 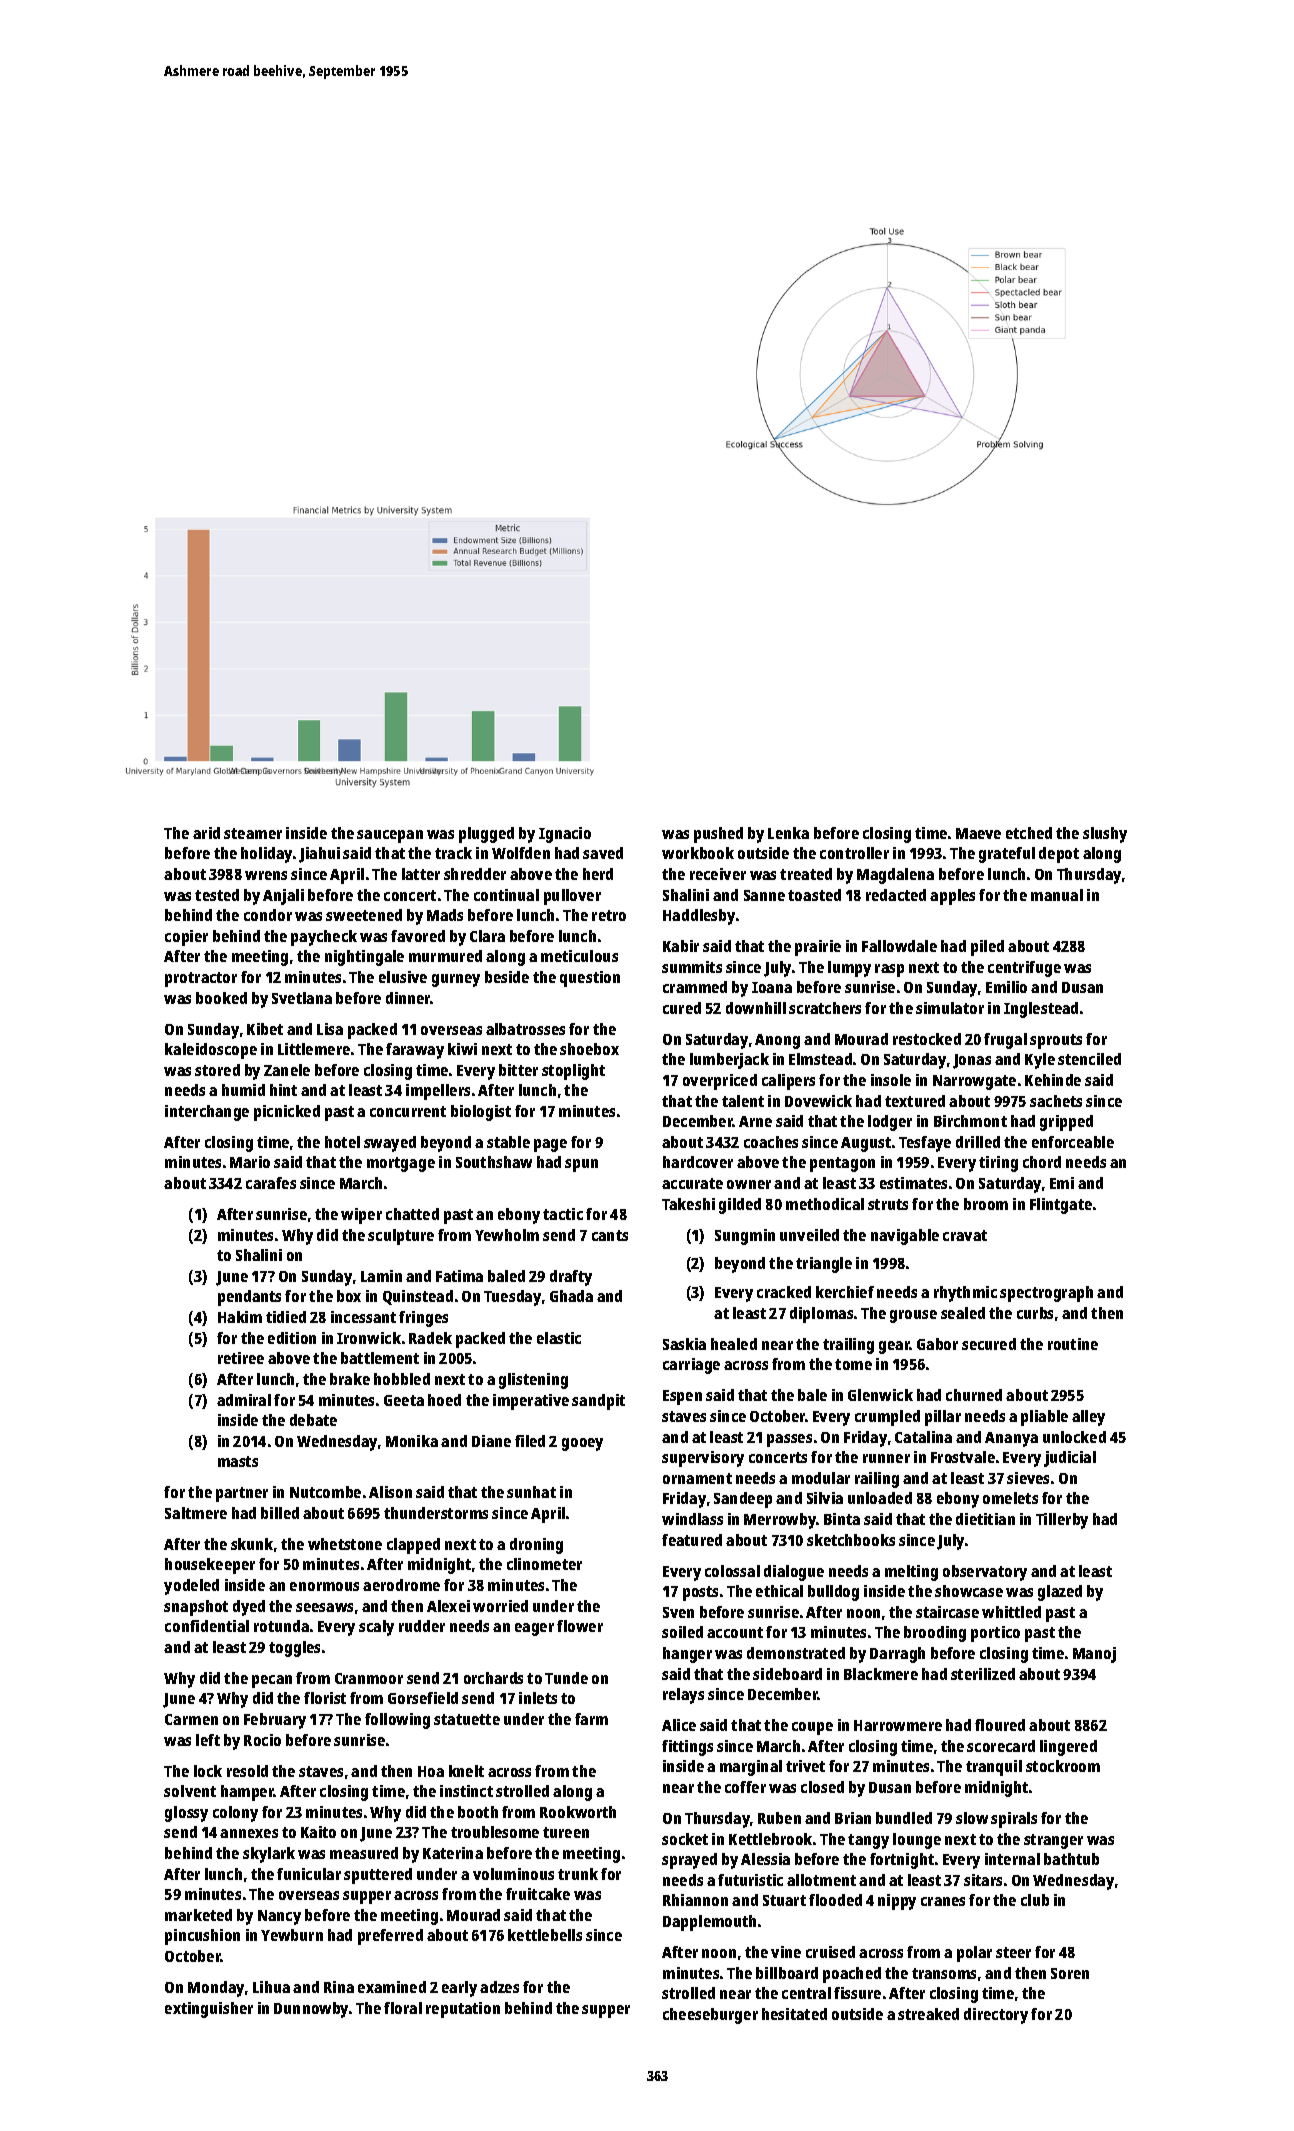 I want to click on dietitian, so click(x=985, y=1519).
